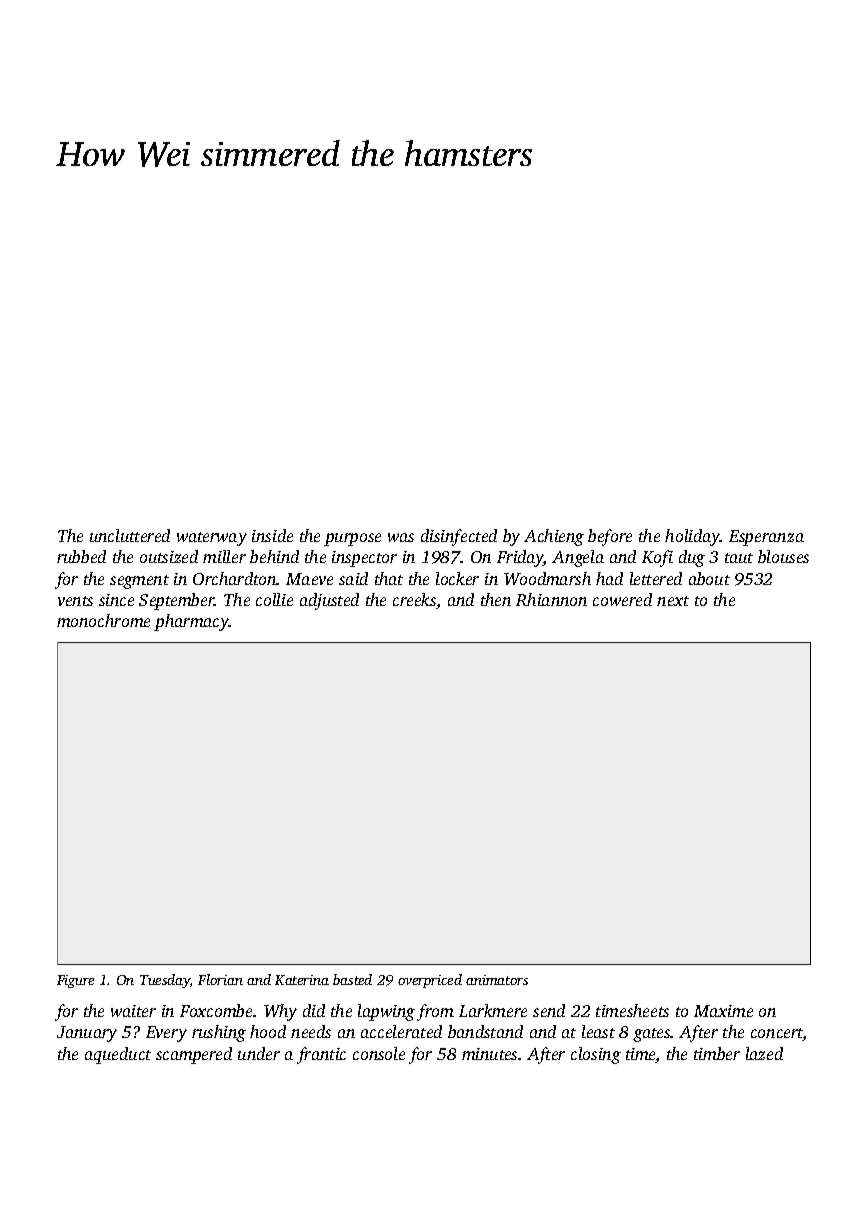  Describe the element at coordinates (103, 620) in the screenshot. I see `monochrome` at that location.
